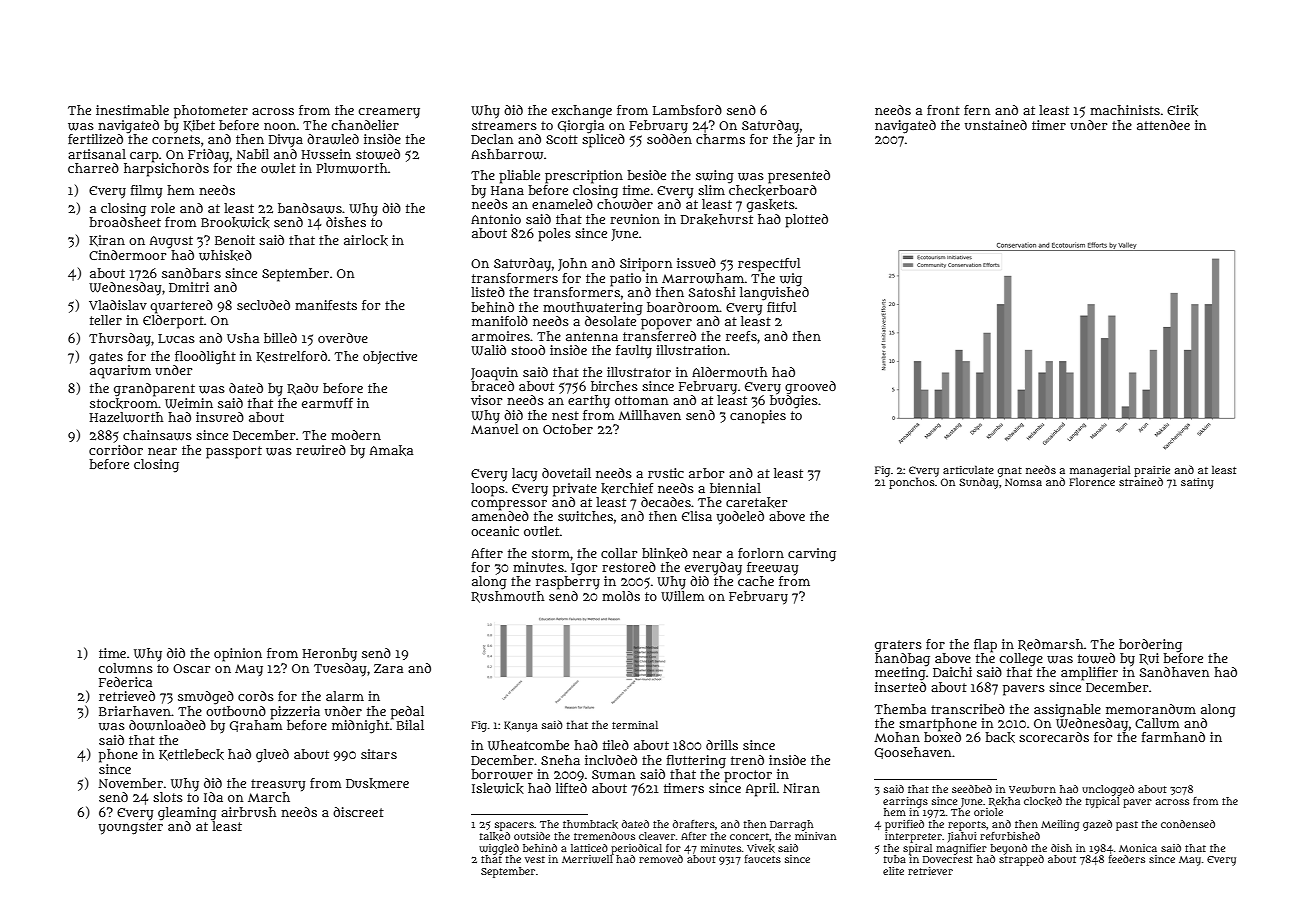  What do you see at coordinates (486, 400) in the screenshot?
I see `visor` at bounding box center [486, 400].
